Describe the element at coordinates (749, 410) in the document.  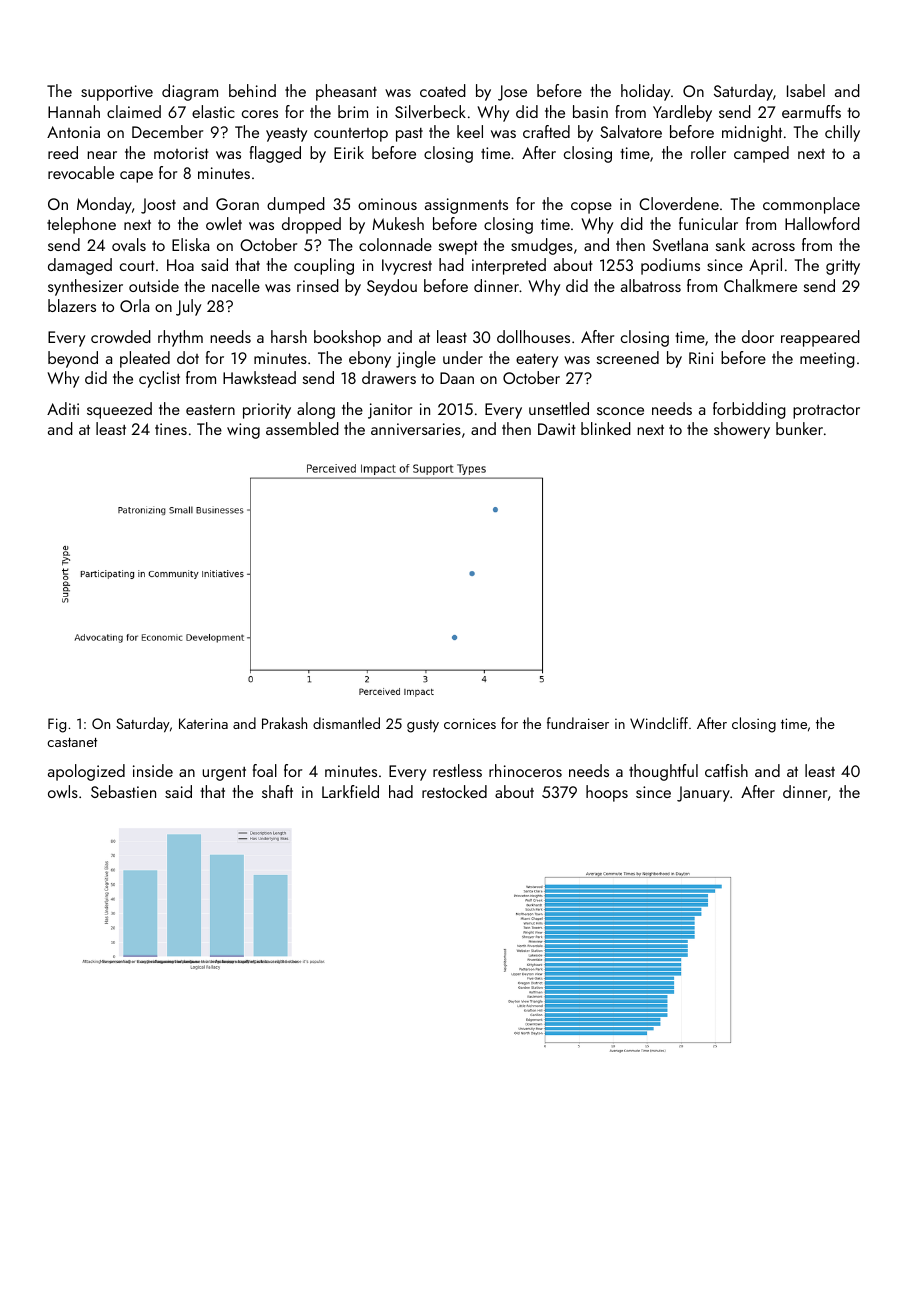
I see `forbidding` at that location.
